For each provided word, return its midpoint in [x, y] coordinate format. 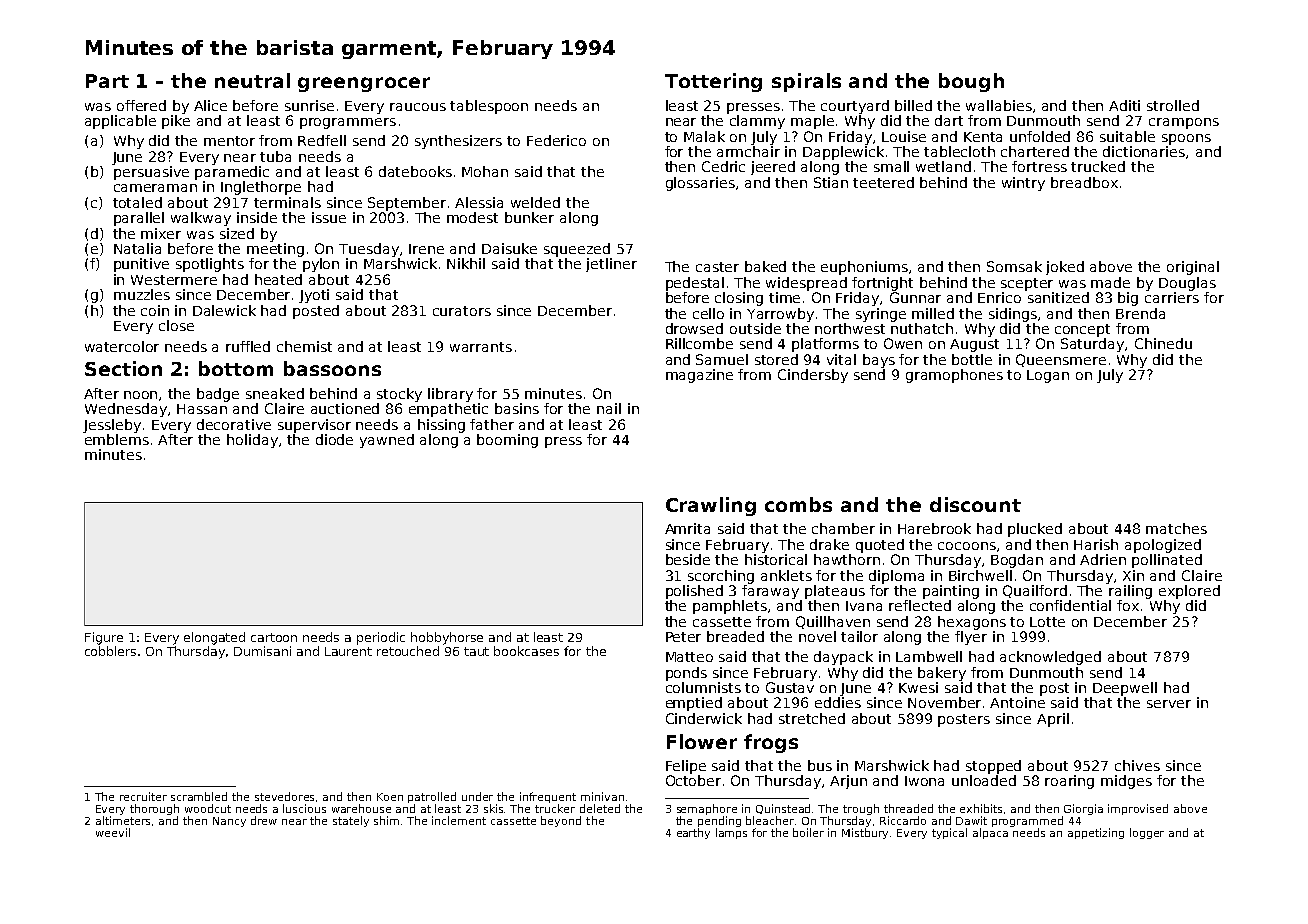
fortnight [882, 284]
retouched [408, 651]
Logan [1048, 376]
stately [351, 821]
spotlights [210, 265]
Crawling [711, 506]
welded [535, 202]
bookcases [526, 651]
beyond [561, 821]
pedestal [695, 284]
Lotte [1047, 622]
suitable [1127, 136]
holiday [252, 441]
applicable [120, 122]
